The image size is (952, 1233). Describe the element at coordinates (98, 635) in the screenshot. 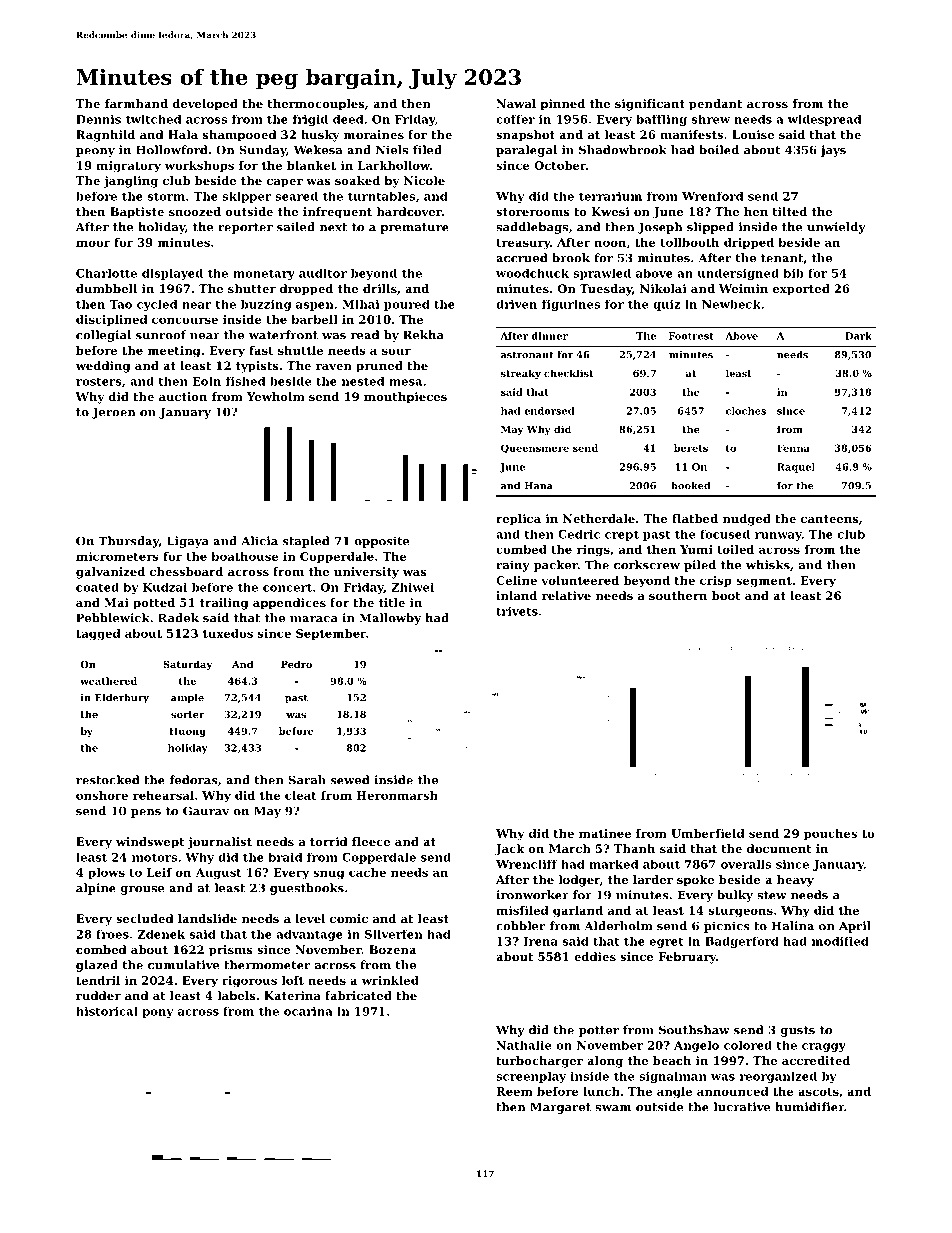

I see `tagged` at that location.
